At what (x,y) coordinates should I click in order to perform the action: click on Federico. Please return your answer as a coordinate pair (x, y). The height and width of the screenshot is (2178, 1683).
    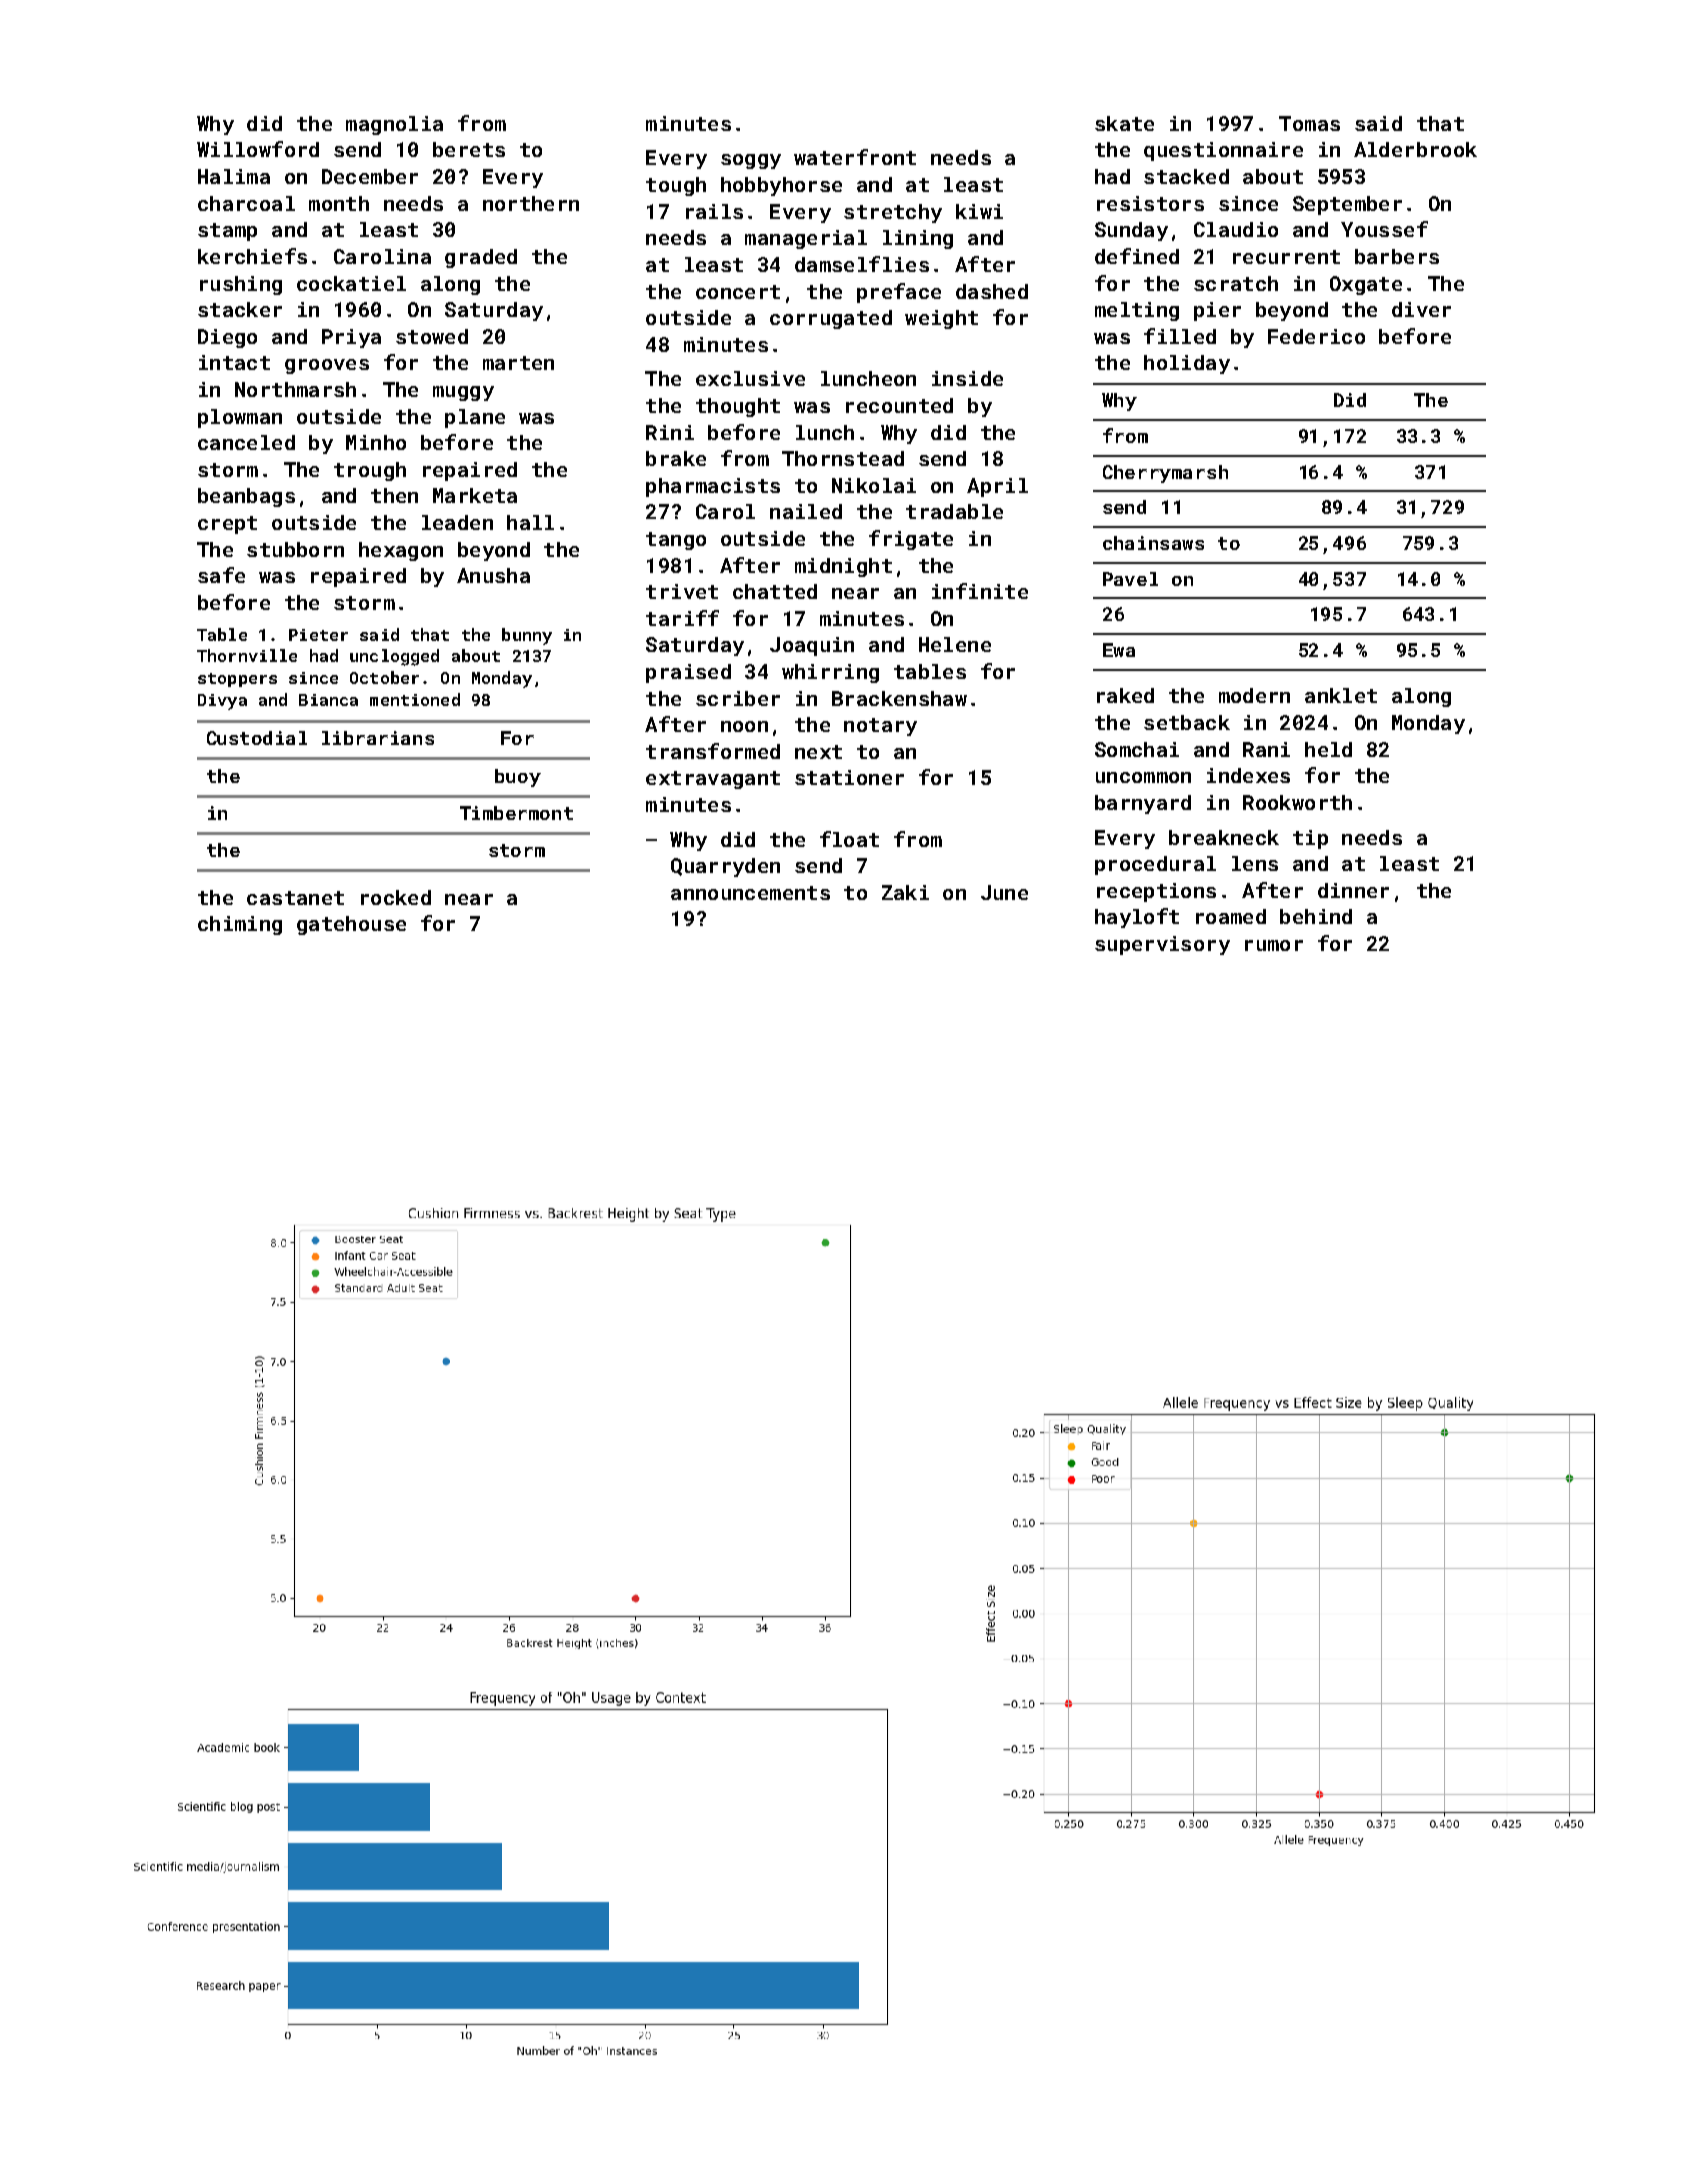
    Looking at the image, I should click on (1316, 336).
